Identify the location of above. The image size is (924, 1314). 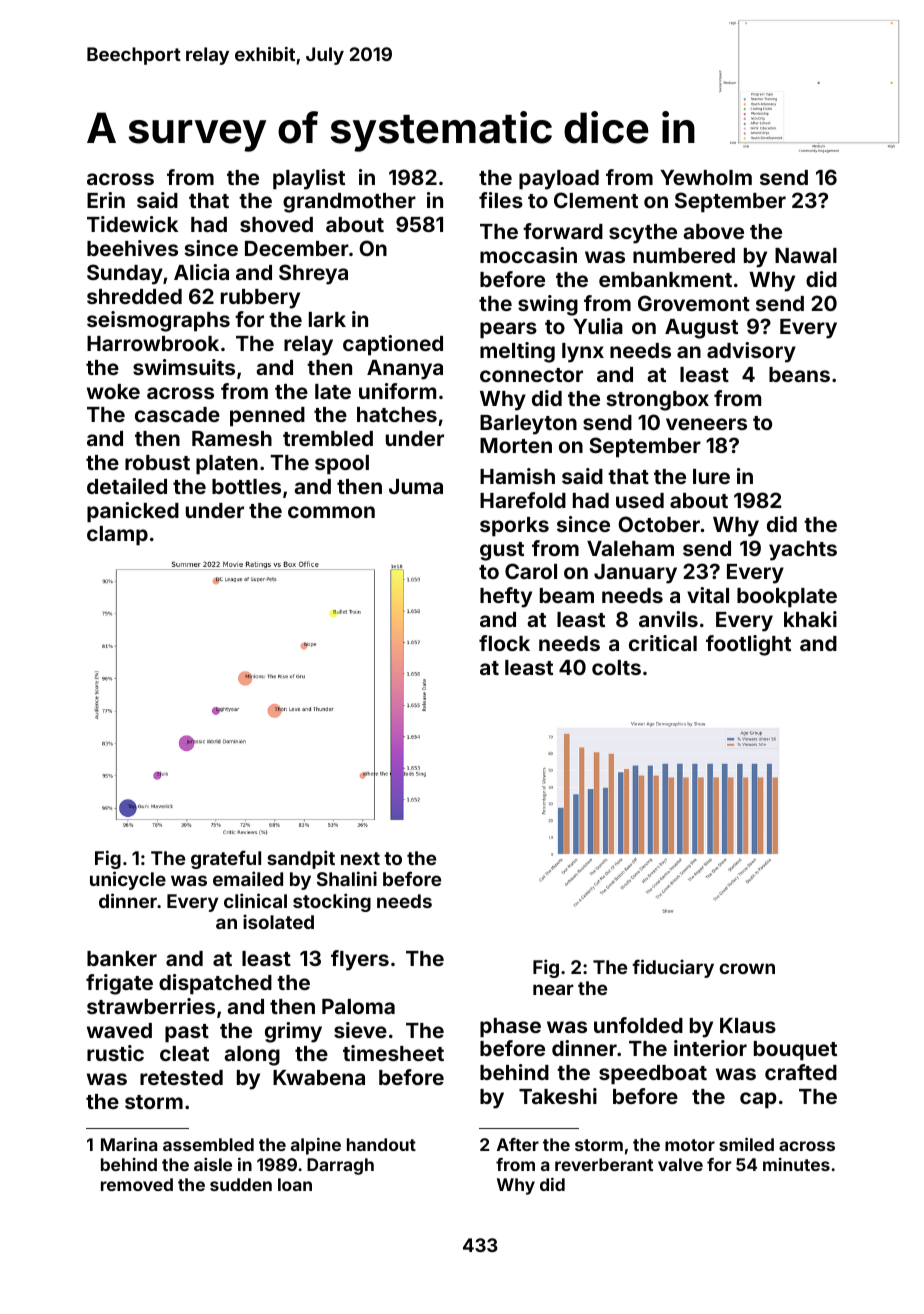
(713, 231).
